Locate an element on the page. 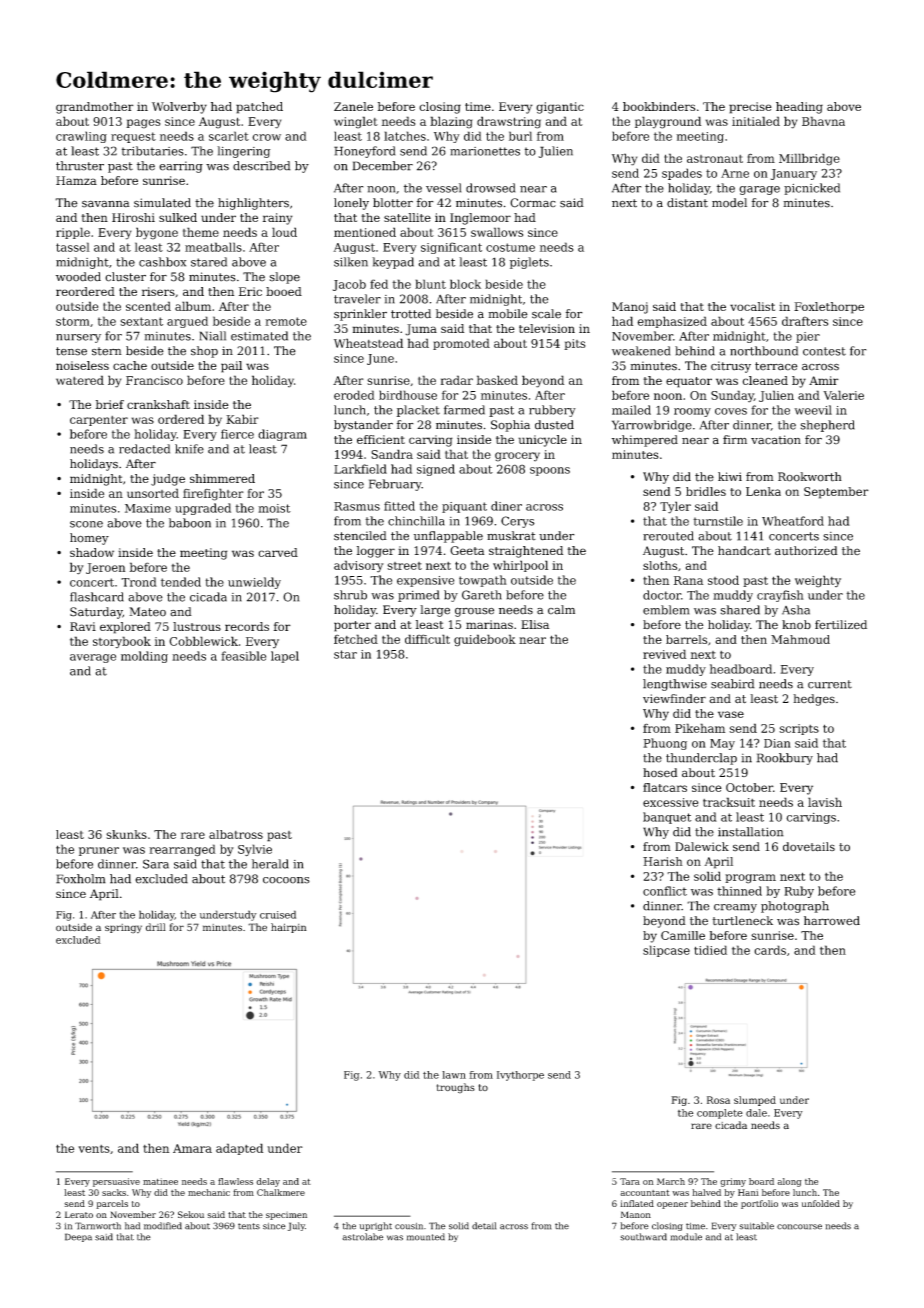 The width and height of the page is (924, 1308). slipcase is located at coordinates (666, 951).
